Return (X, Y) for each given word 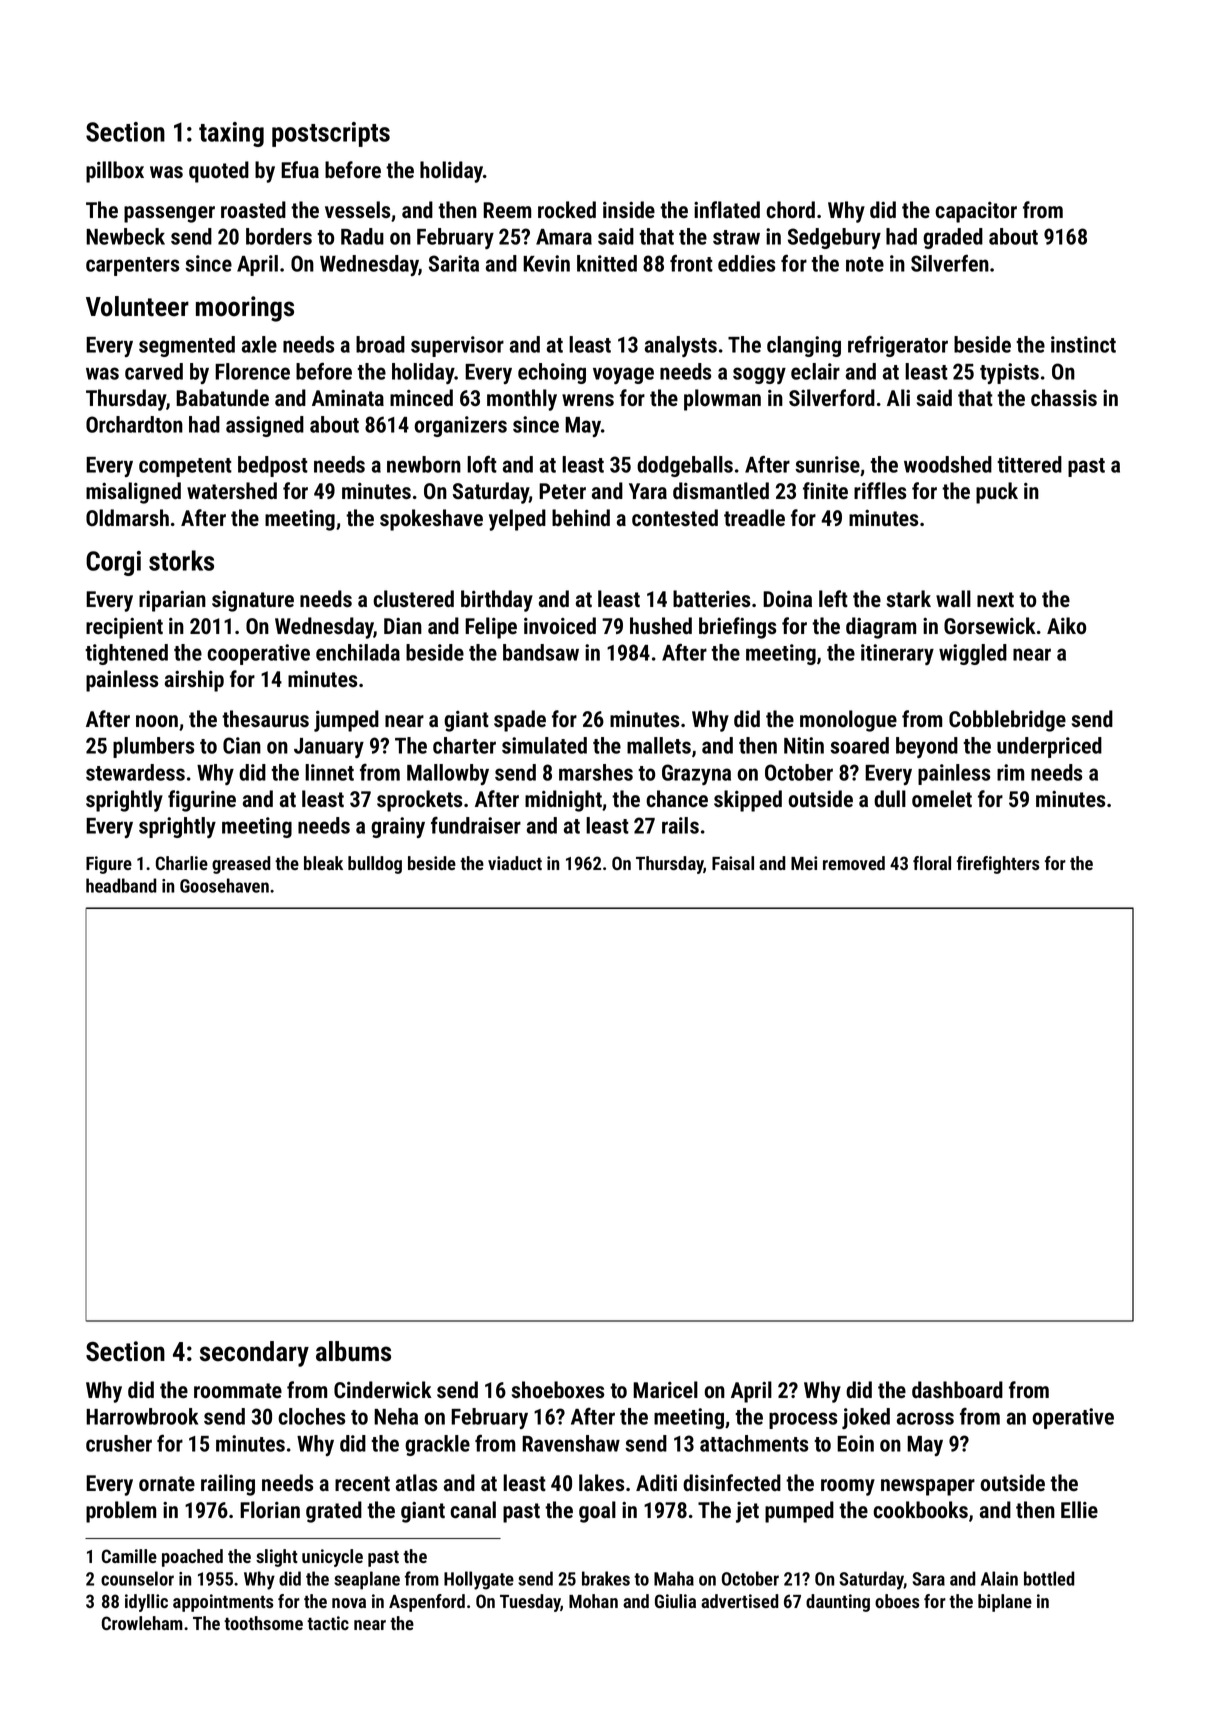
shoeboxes (558, 1389)
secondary (254, 1354)
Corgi (113, 563)
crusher (119, 1443)
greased (241, 865)
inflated (727, 210)
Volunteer (137, 306)
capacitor (976, 212)
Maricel (665, 1389)
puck (997, 493)
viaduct (515, 863)
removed (854, 863)
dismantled (721, 490)
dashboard (957, 1390)
